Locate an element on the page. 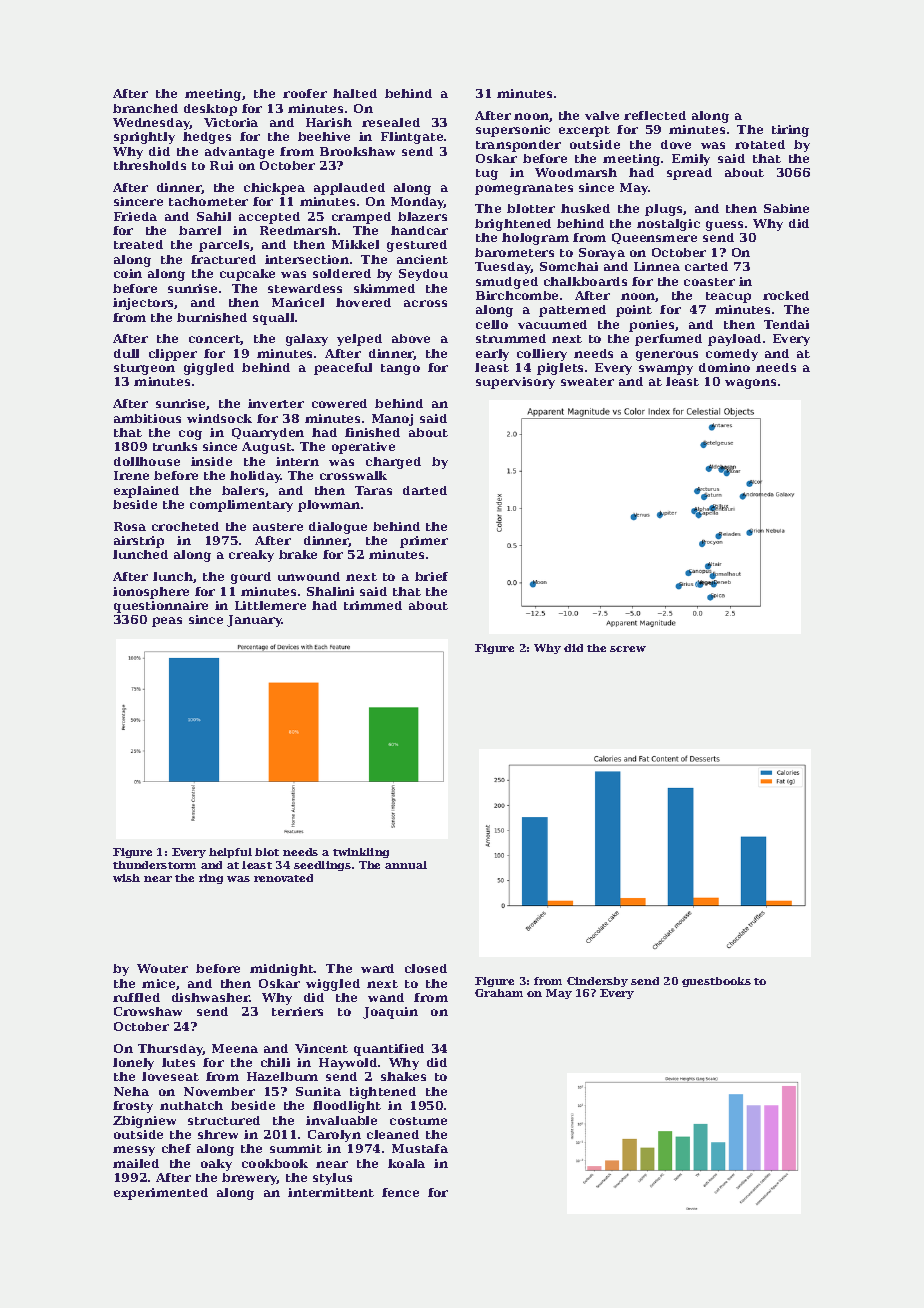 This document has height=1308, width=924. sweater is located at coordinates (587, 382).
